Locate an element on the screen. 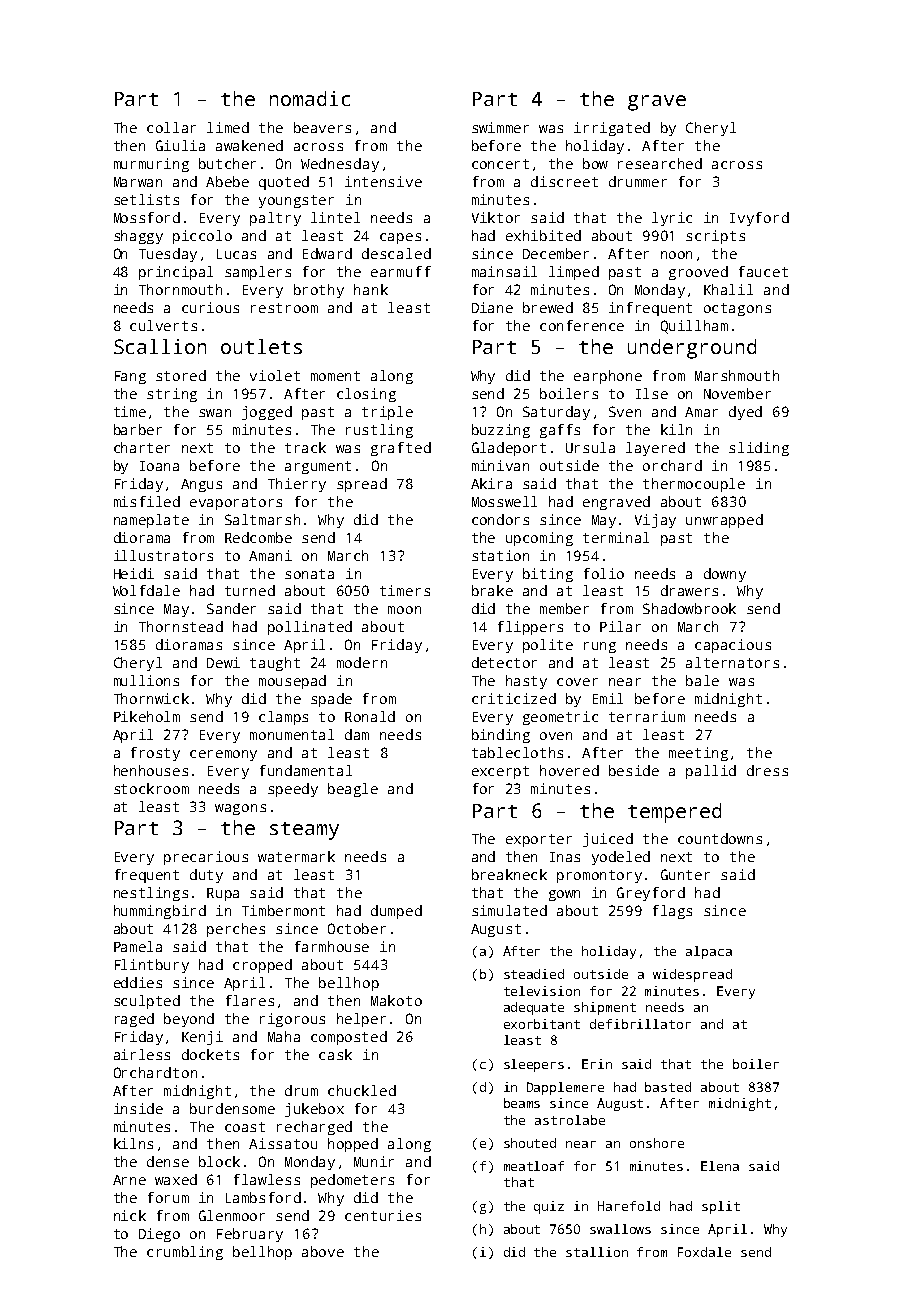 The width and height of the screenshot is (908, 1316). Angus is located at coordinates (201, 485).
